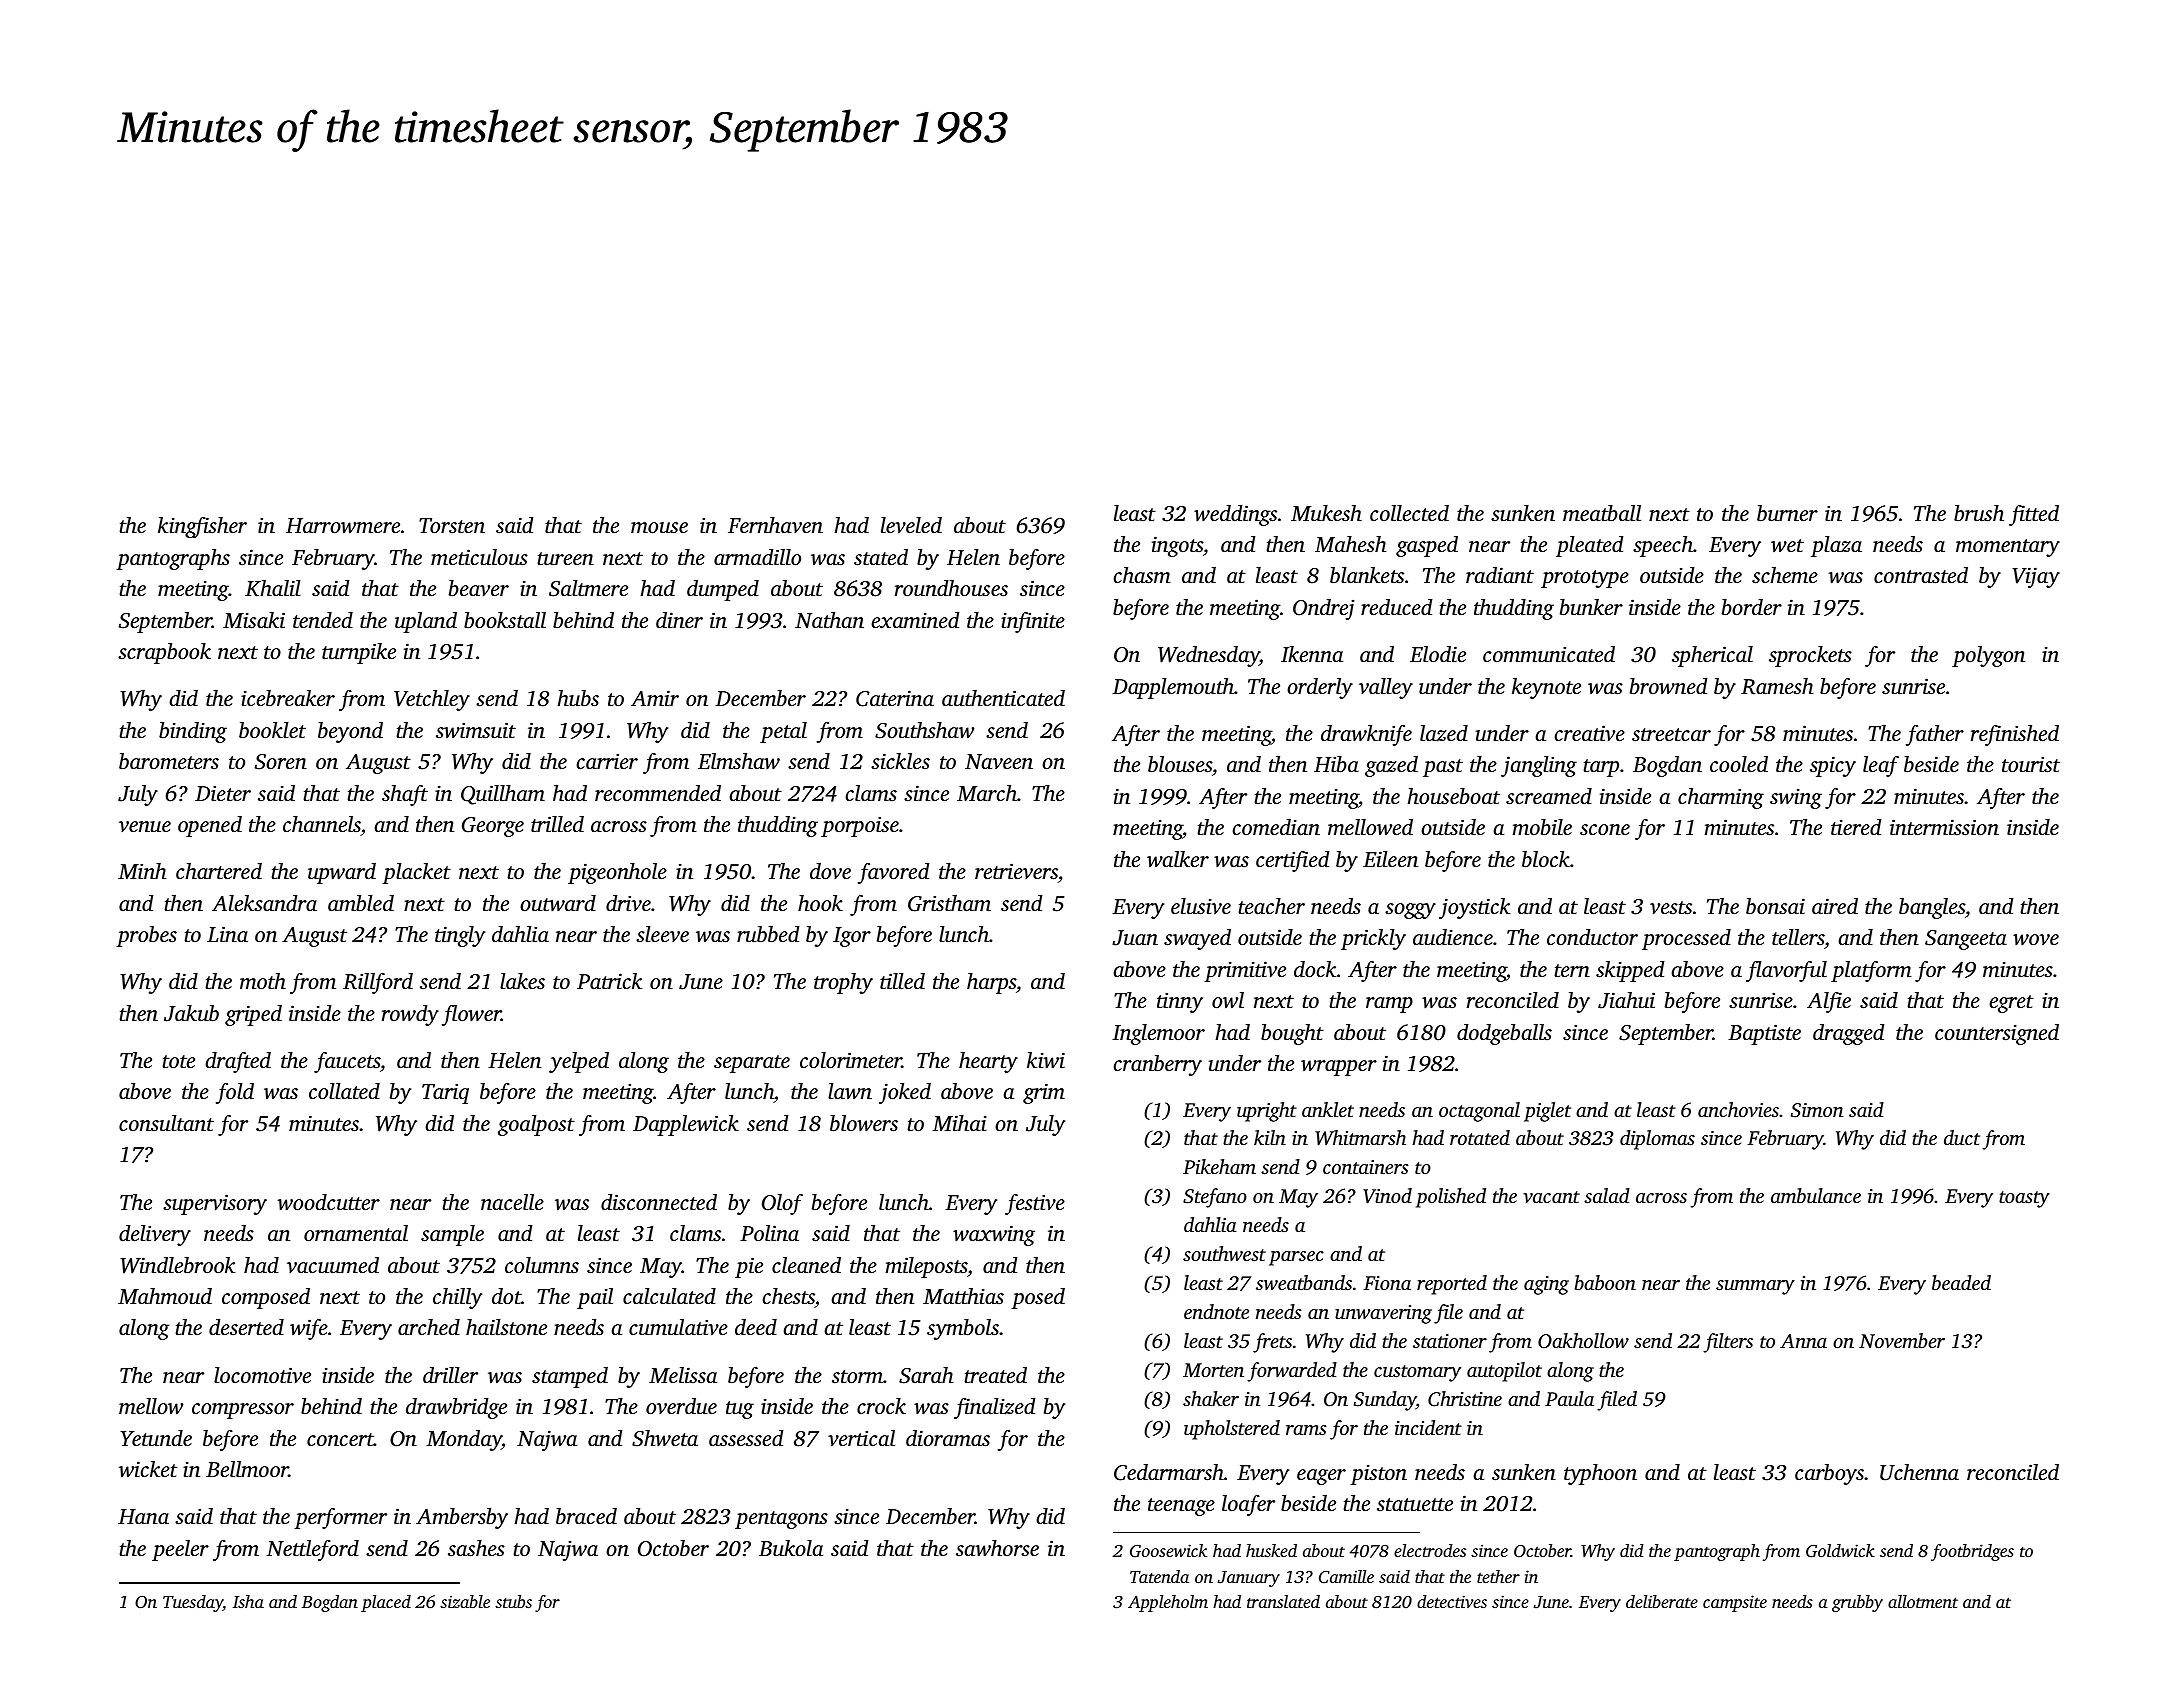 The height and width of the screenshot is (1683, 2178). I want to click on cranberry, so click(1157, 1065).
